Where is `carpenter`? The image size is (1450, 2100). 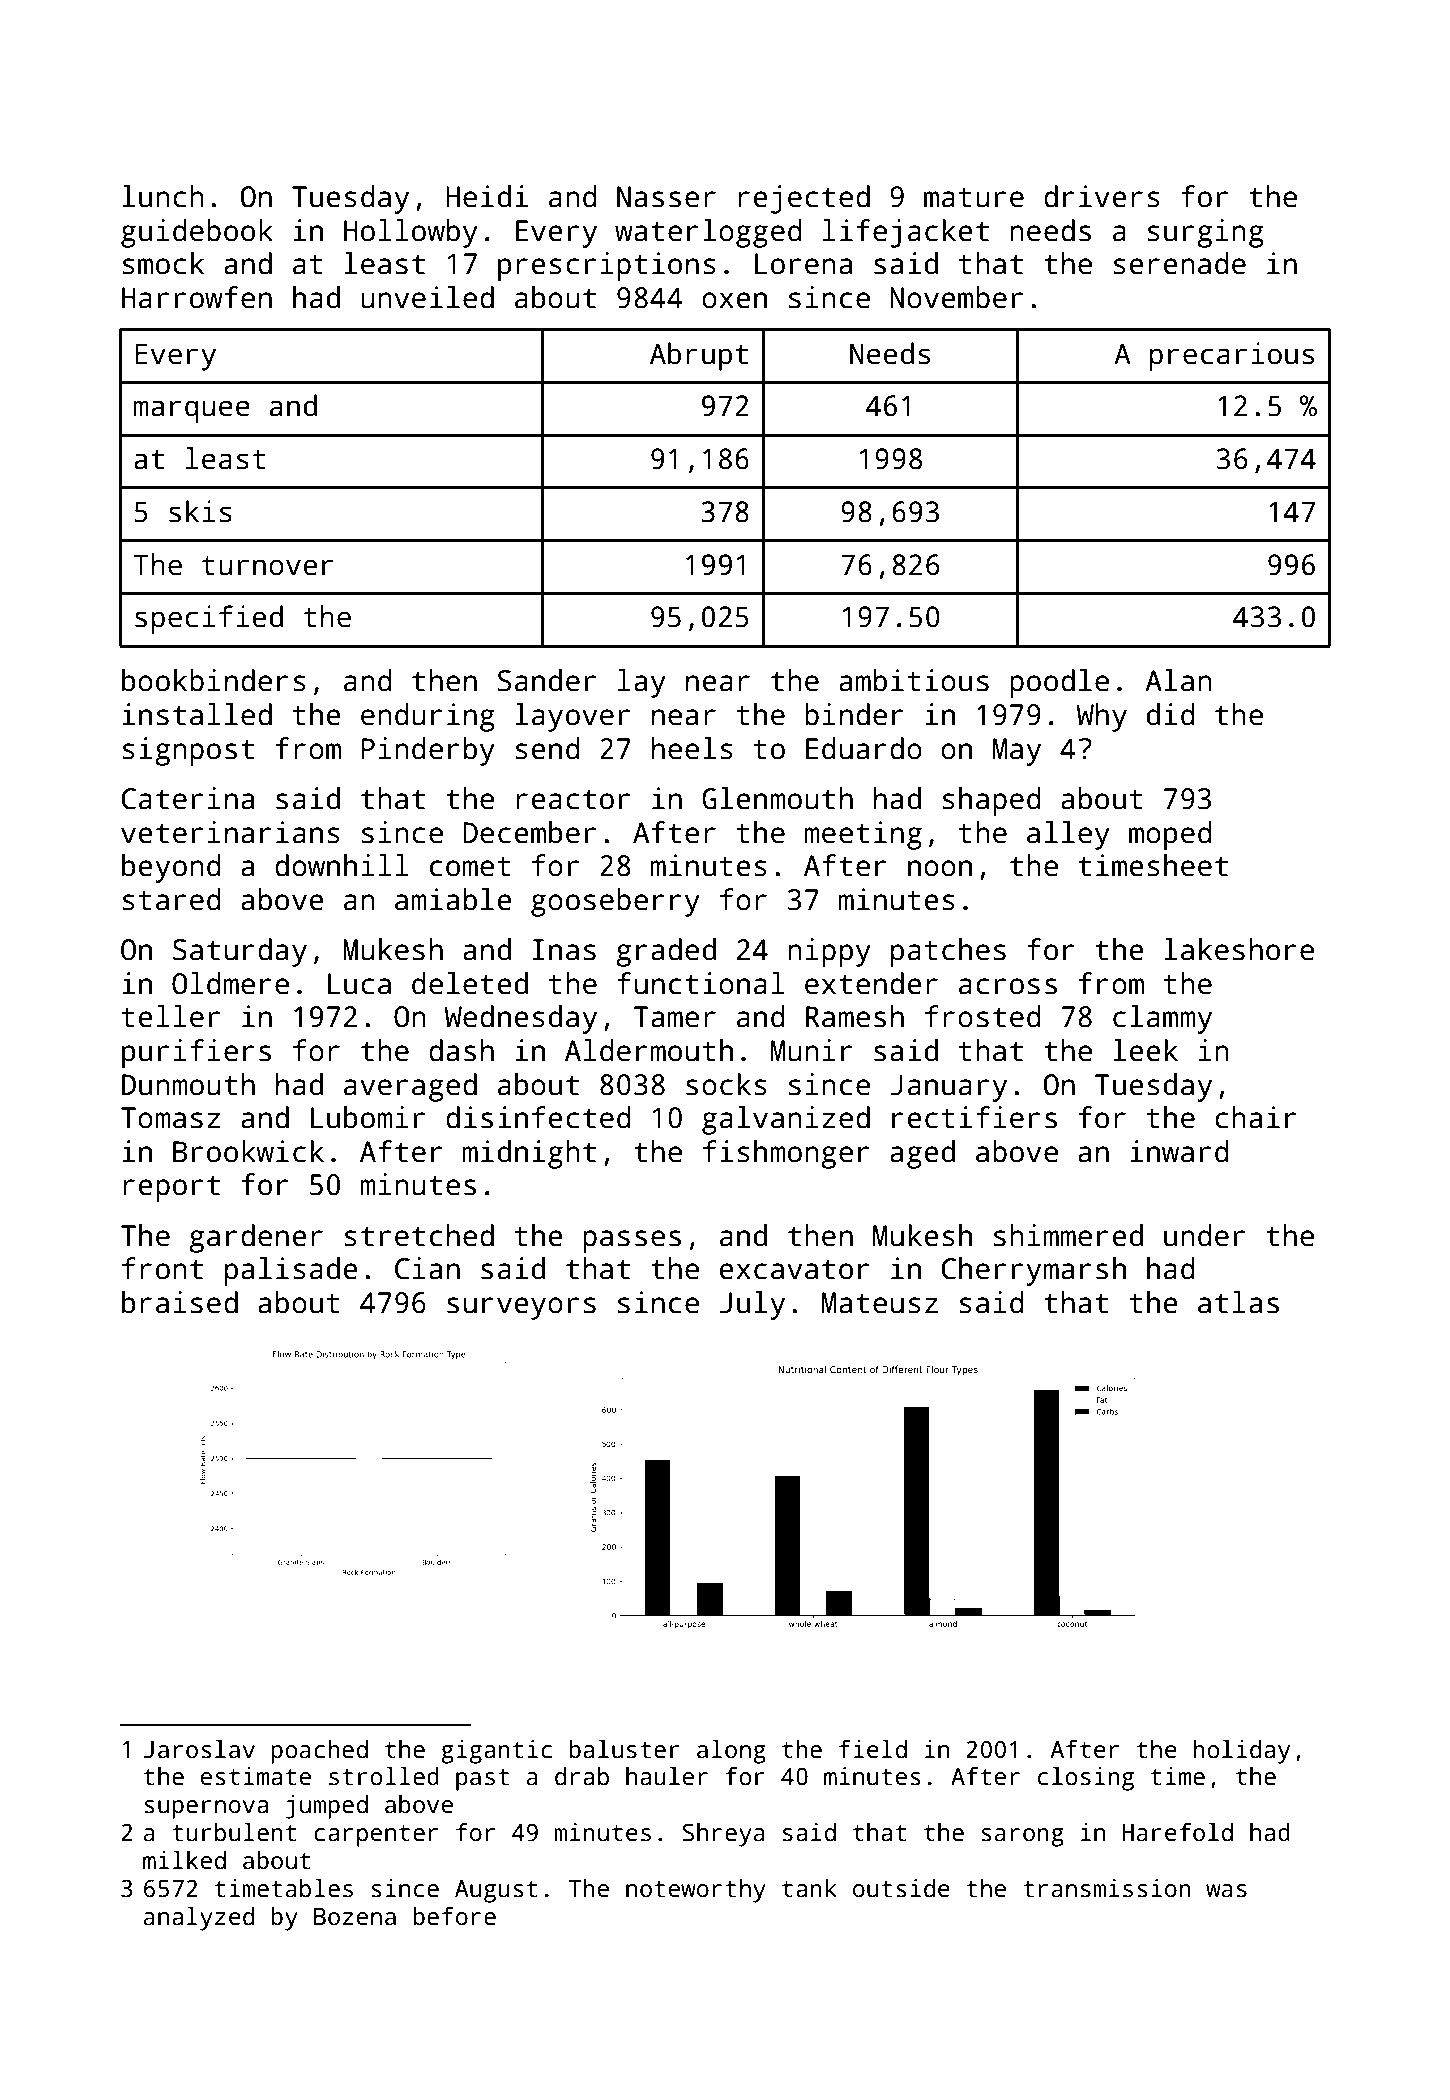 carpenter is located at coordinates (376, 1836).
